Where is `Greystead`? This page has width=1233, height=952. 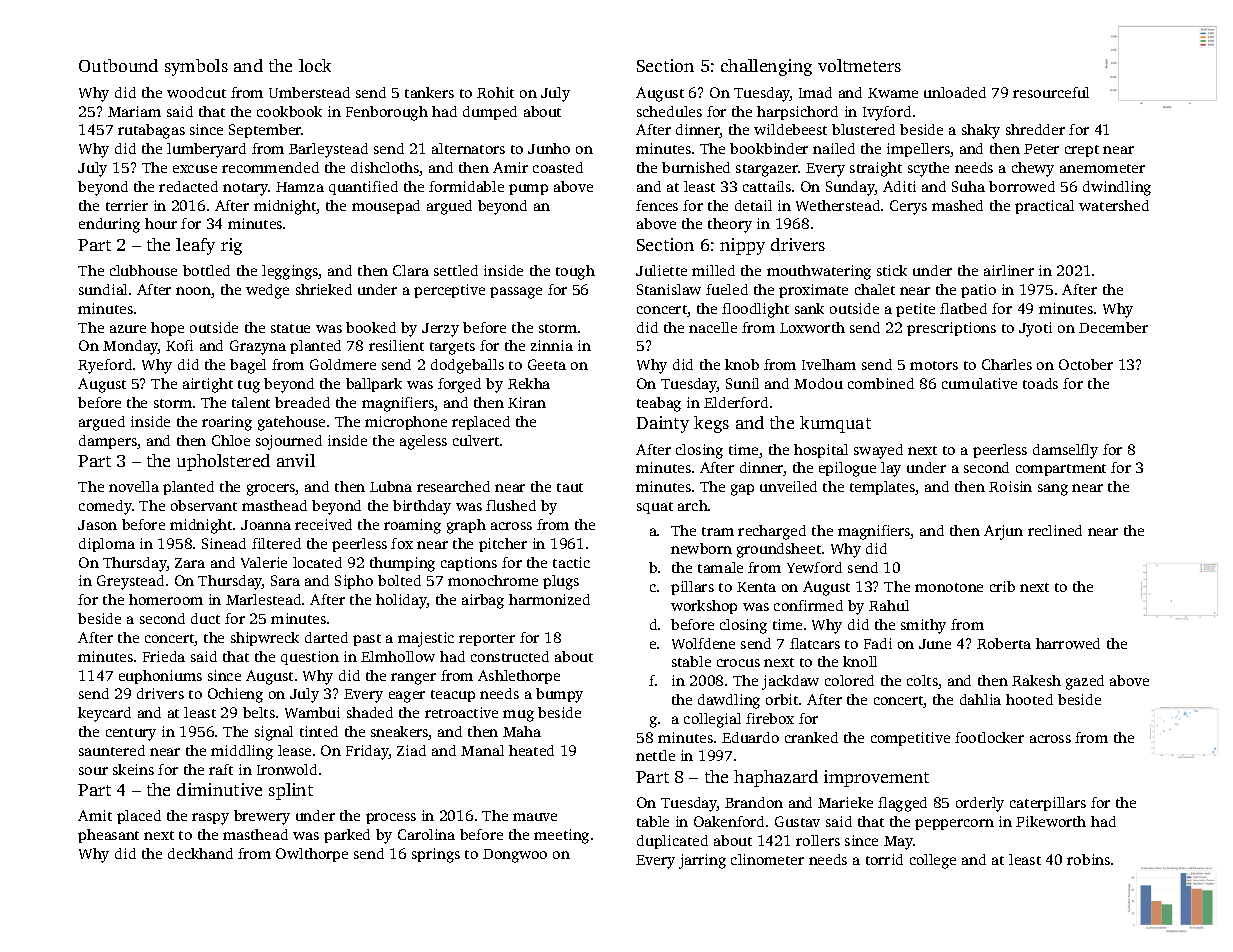
Greystead is located at coordinates (130, 582).
